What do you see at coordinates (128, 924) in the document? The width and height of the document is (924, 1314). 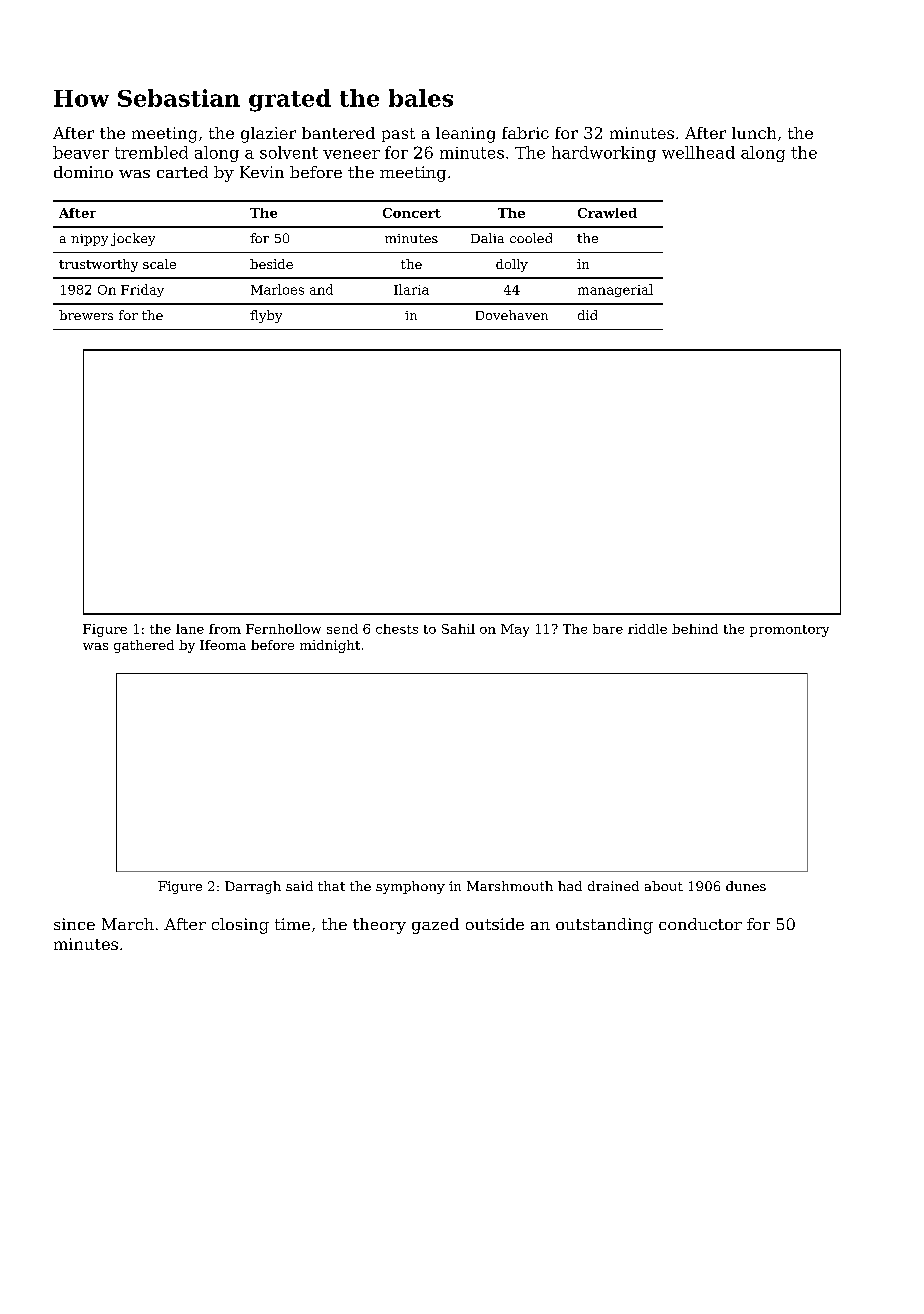 I see `March` at bounding box center [128, 924].
